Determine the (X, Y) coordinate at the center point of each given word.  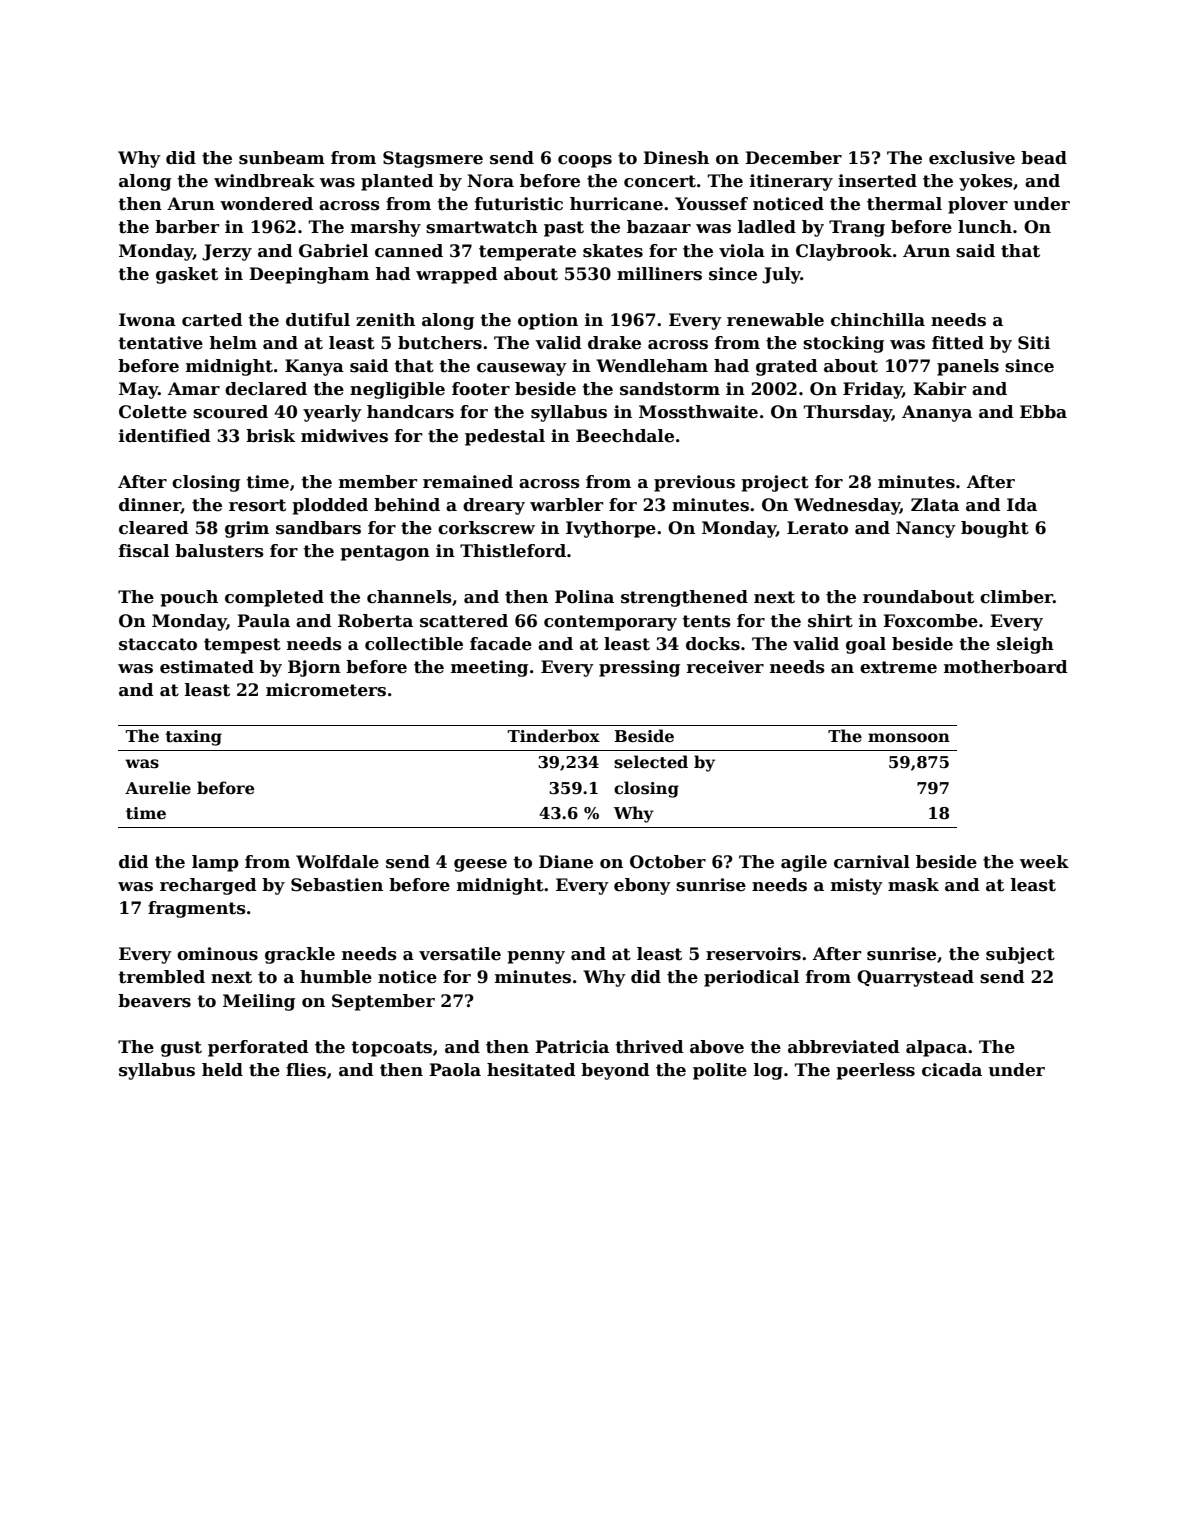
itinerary (791, 182)
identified (165, 436)
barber (187, 227)
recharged (208, 886)
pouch (189, 598)
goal (866, 645)
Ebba (1043, 412)
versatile (460, 954)
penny (536, 957)
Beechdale (625, 436)
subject (1020, 955)
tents (706, 621)
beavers (154, 1001)
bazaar (659, 227)
